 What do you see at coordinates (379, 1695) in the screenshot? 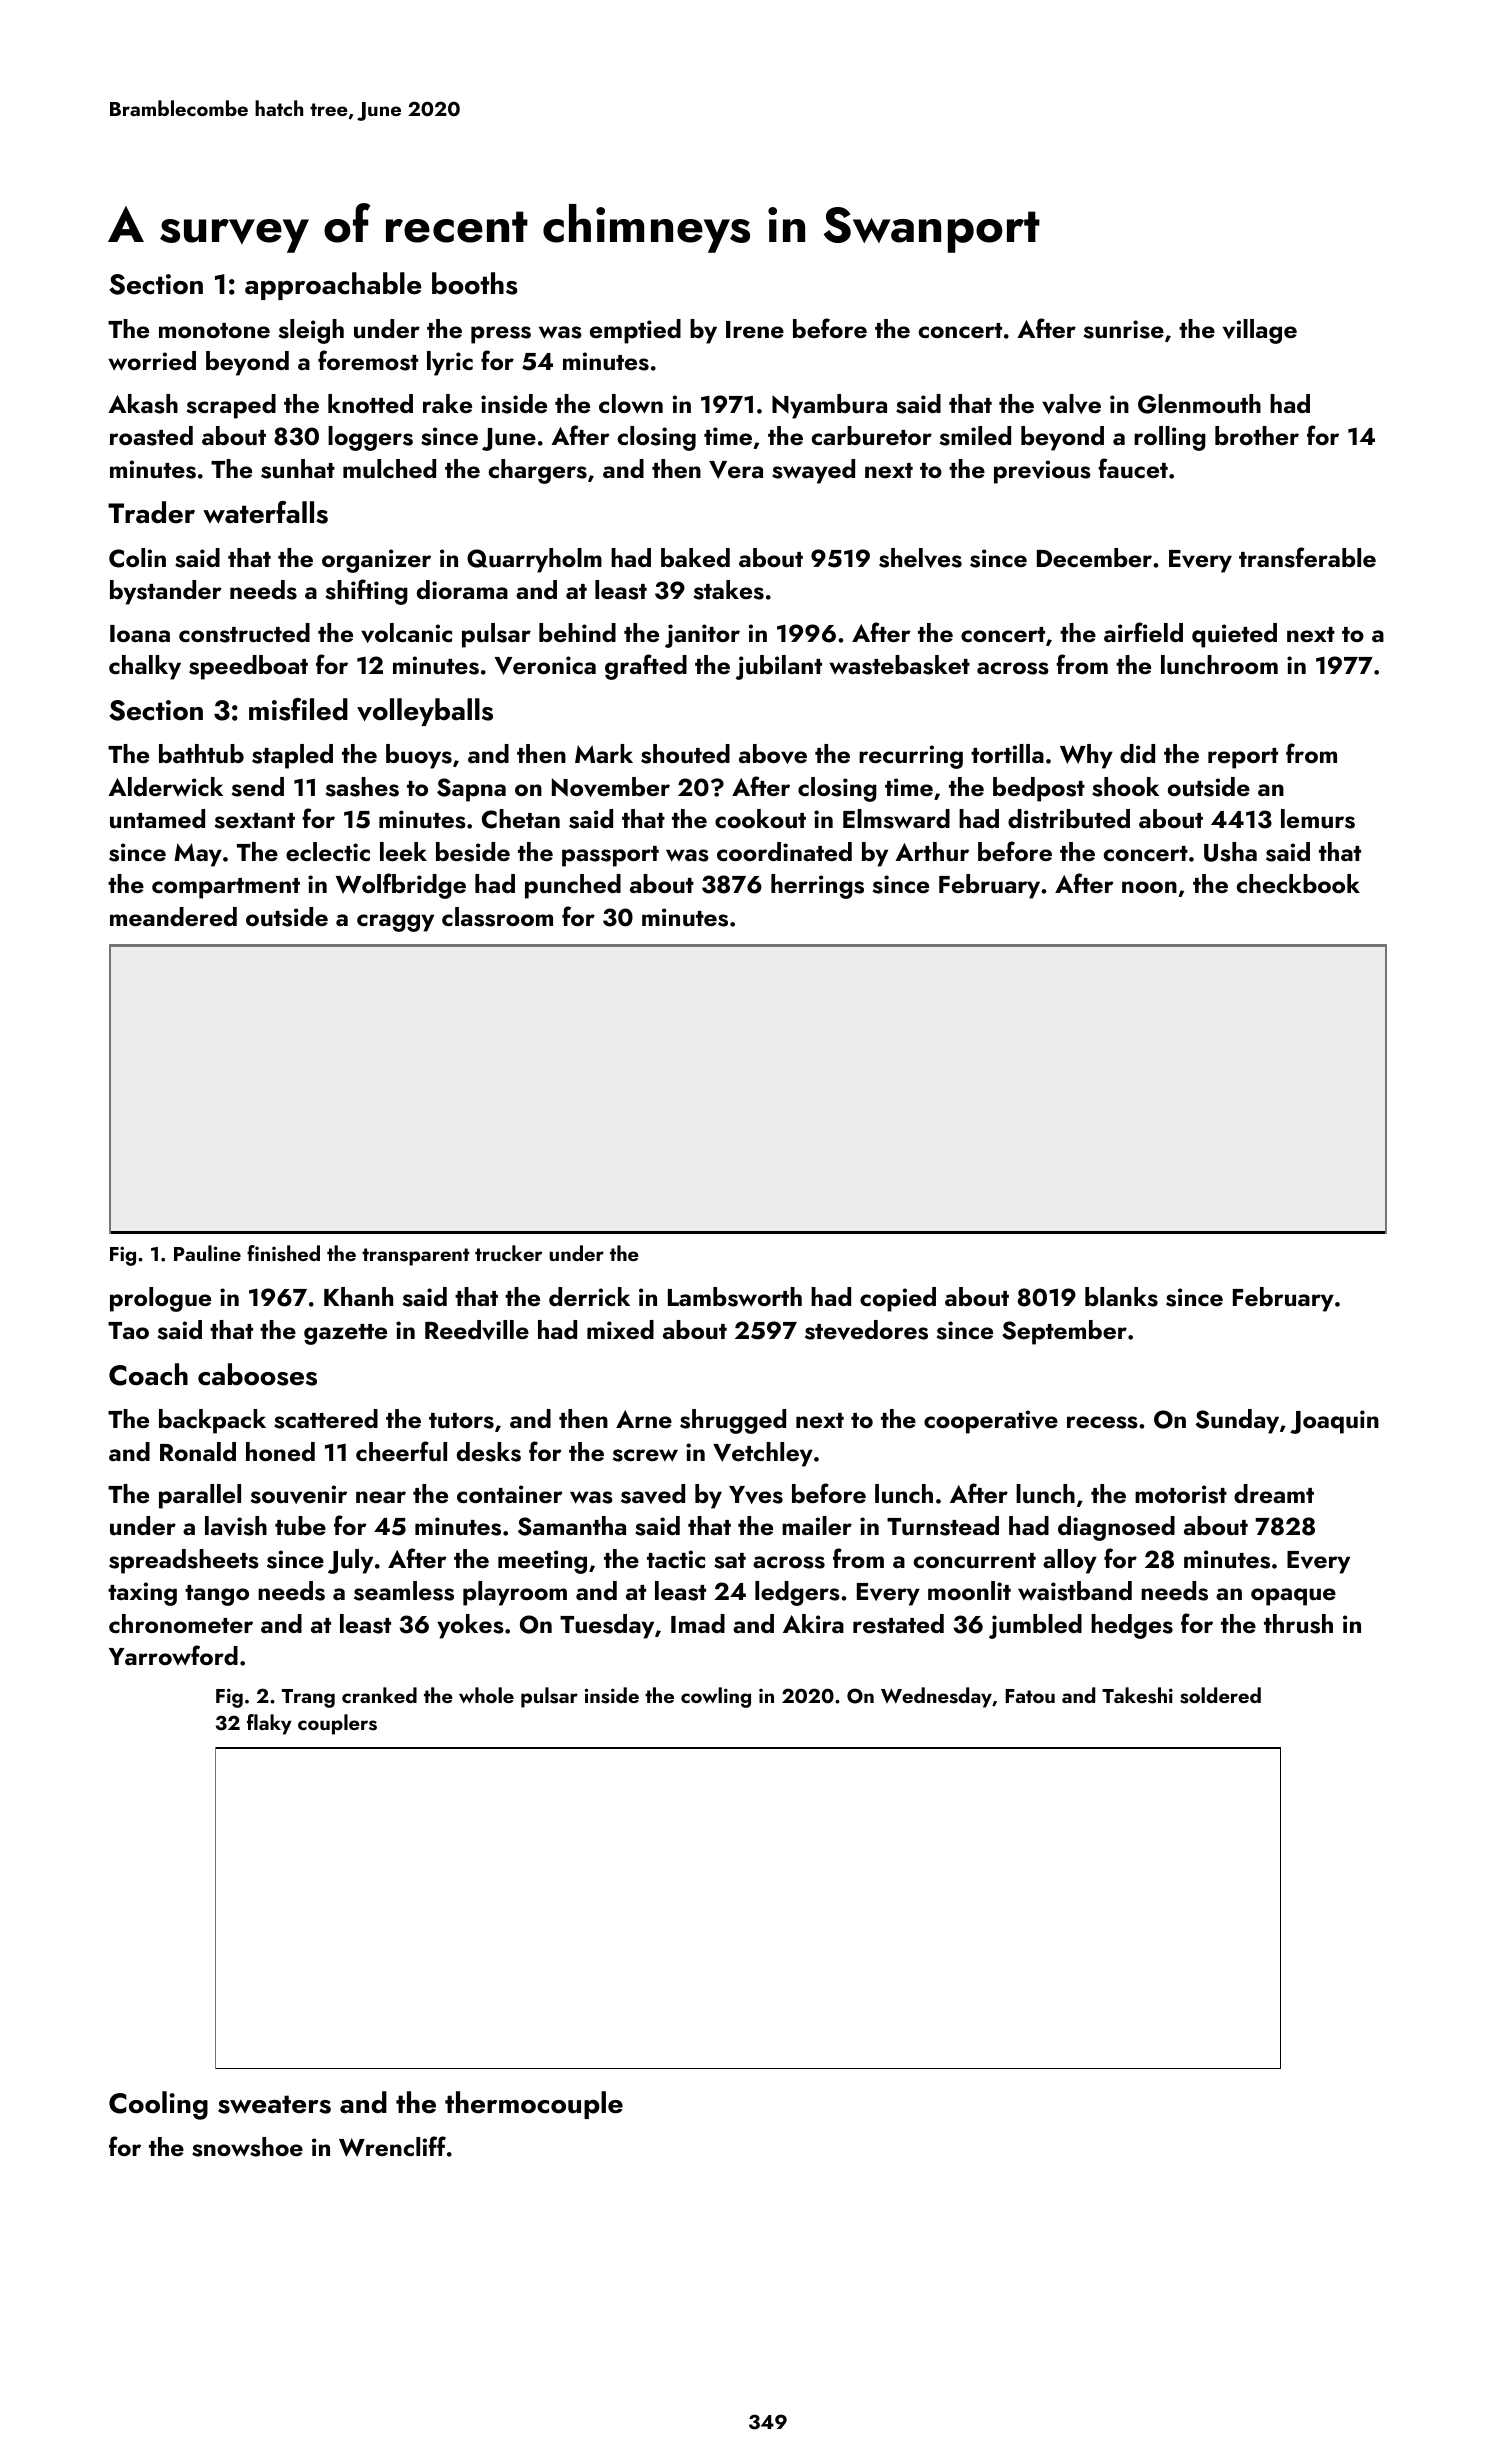
I see `cranked` at bounding box center [379, 1695].
